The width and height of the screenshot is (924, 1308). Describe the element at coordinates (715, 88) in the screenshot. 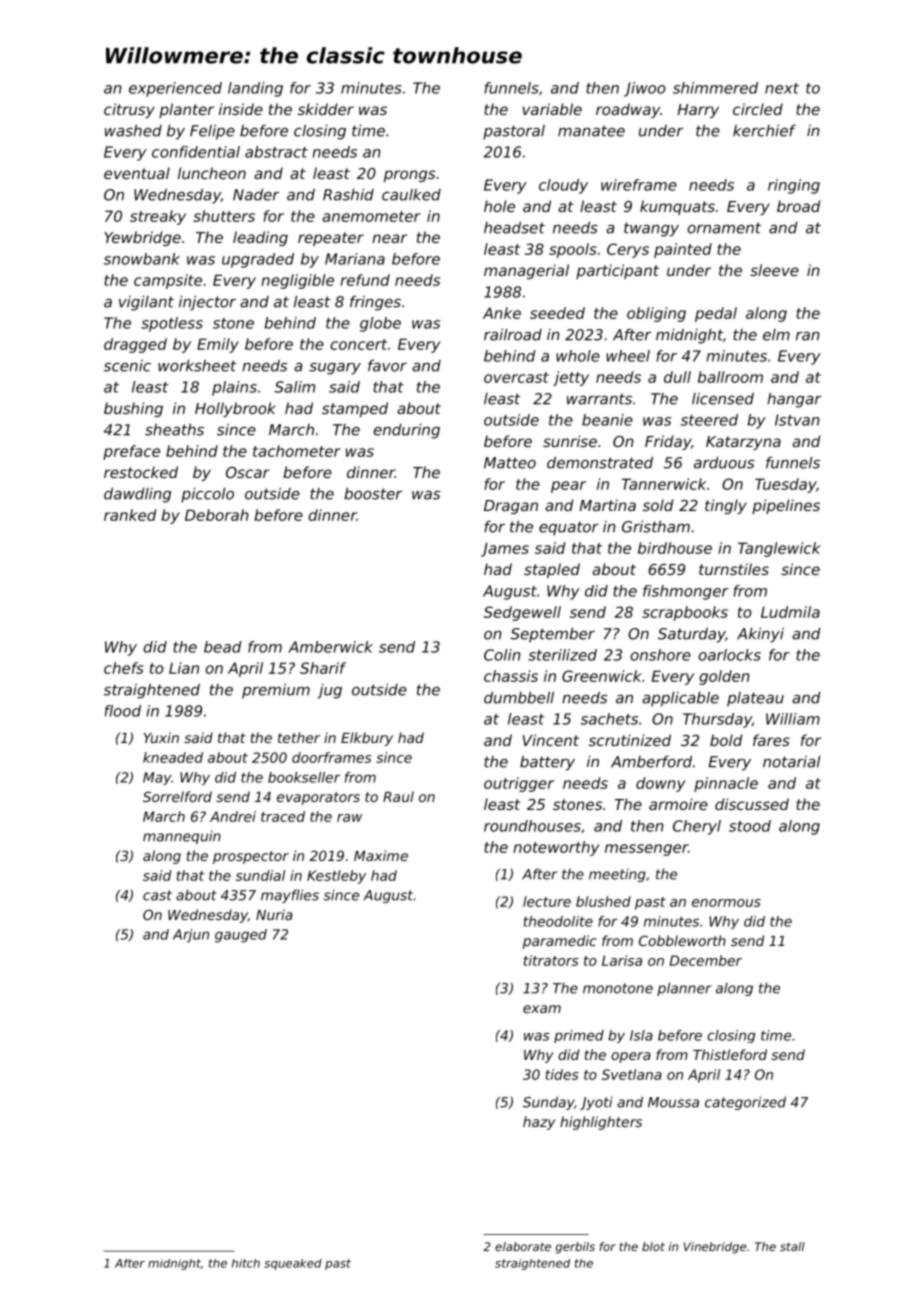

I see `shimmered` at that location.
